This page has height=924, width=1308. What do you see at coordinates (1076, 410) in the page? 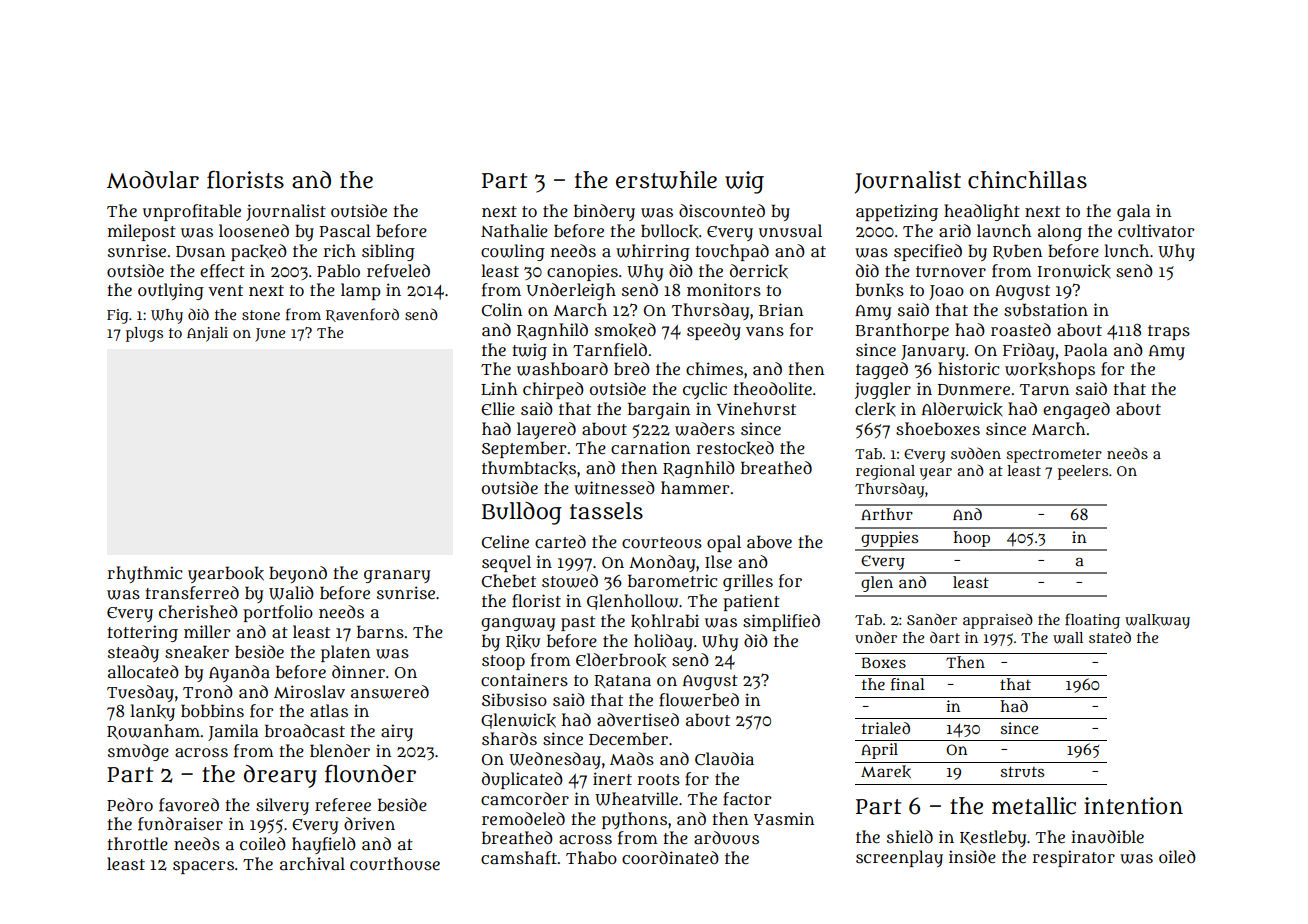
I see `engaged` at bounding box center [1076, 410].
